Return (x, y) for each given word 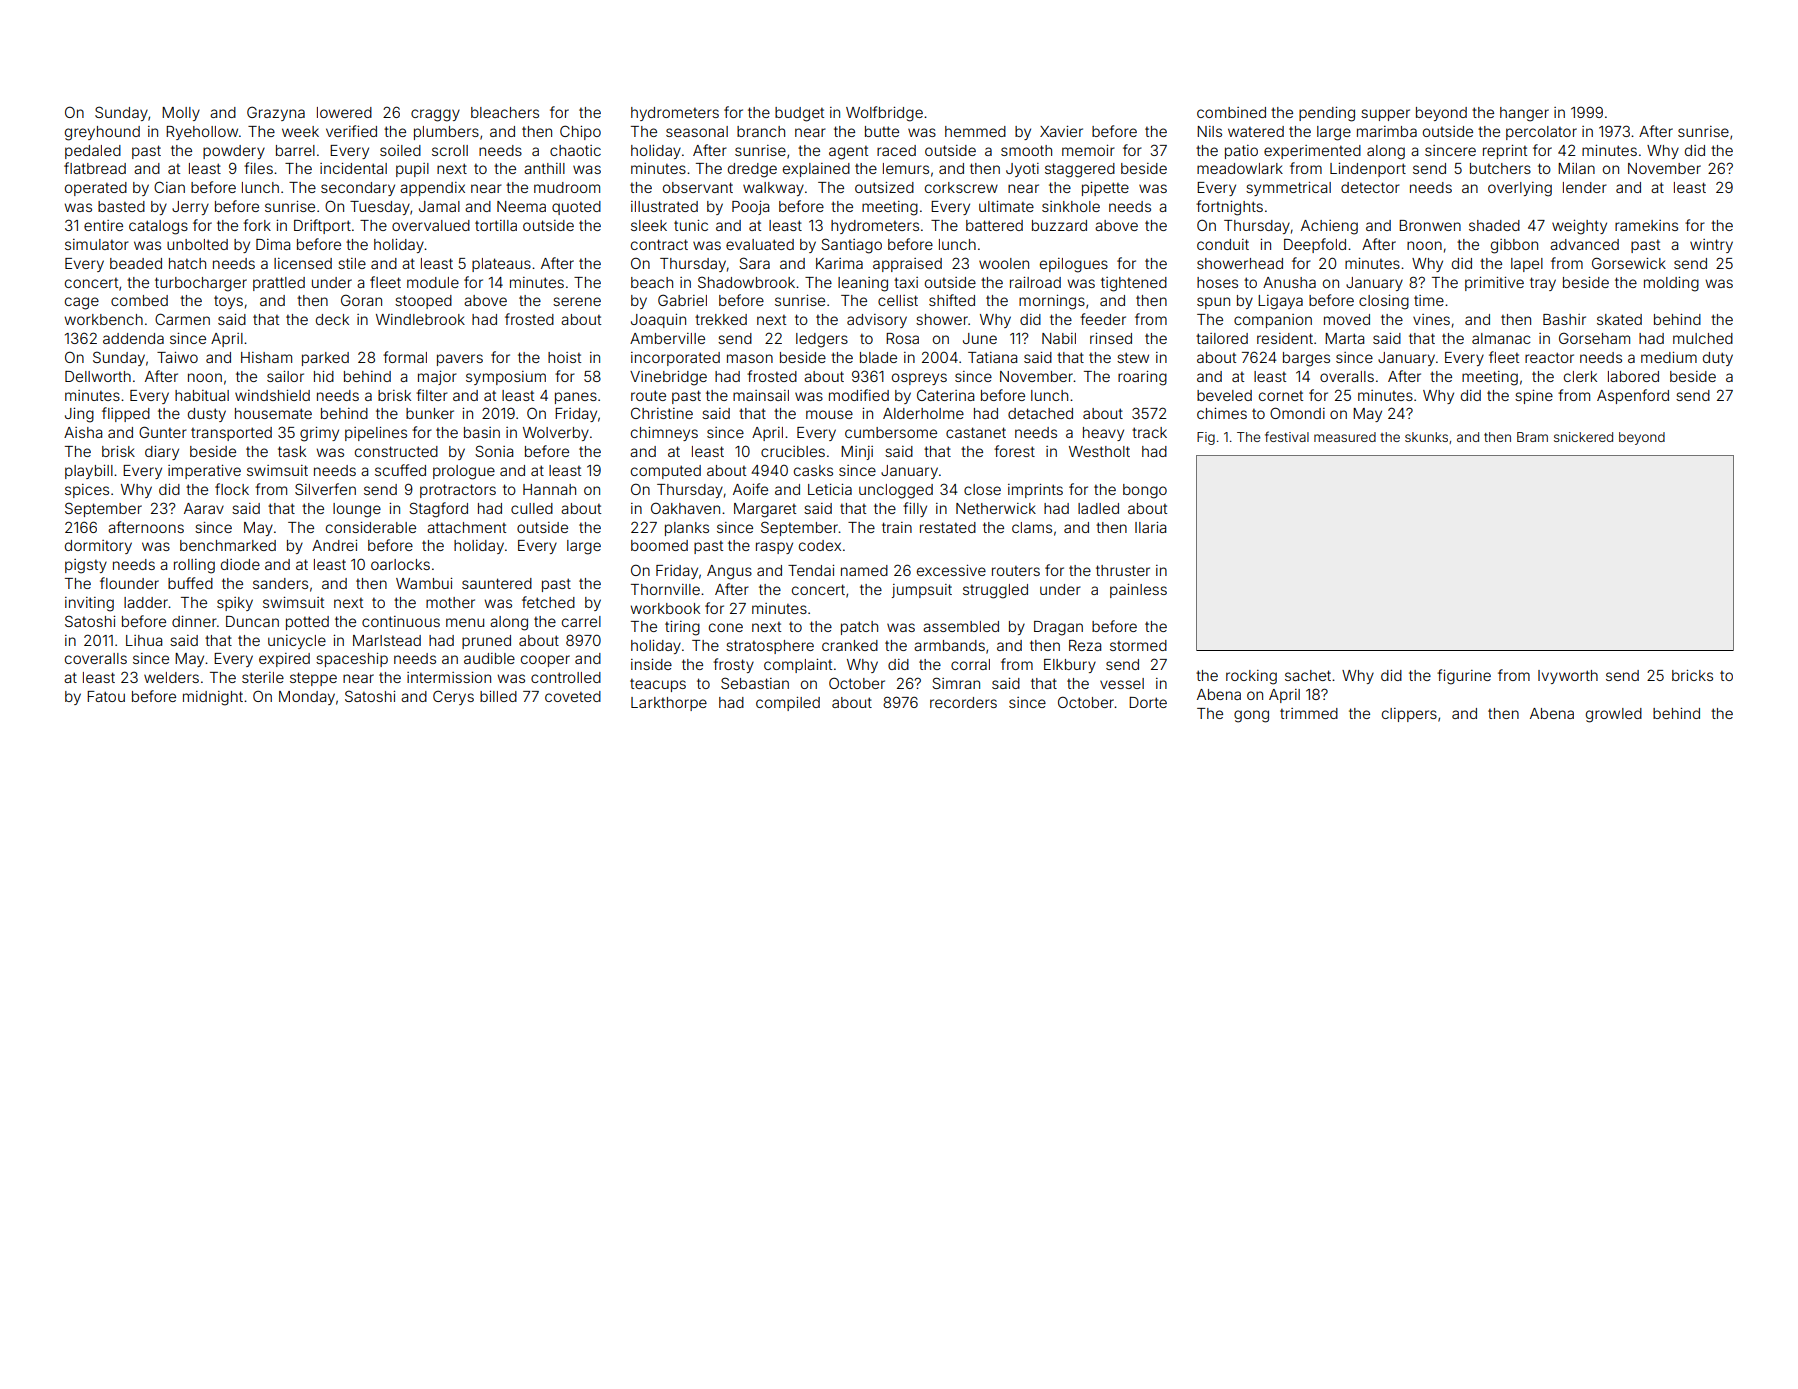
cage (82, 303)
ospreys (919, 379)
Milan (1576, 168)
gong (1251, 716)
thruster (1123, 570)
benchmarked (228, 545)
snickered (1583, 437)
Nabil (1059, 338)
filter (432, 395)
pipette (1105, 189)
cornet (1281, 396)
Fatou (106, 696)
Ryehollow (202, 133)
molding (1671, 284)
